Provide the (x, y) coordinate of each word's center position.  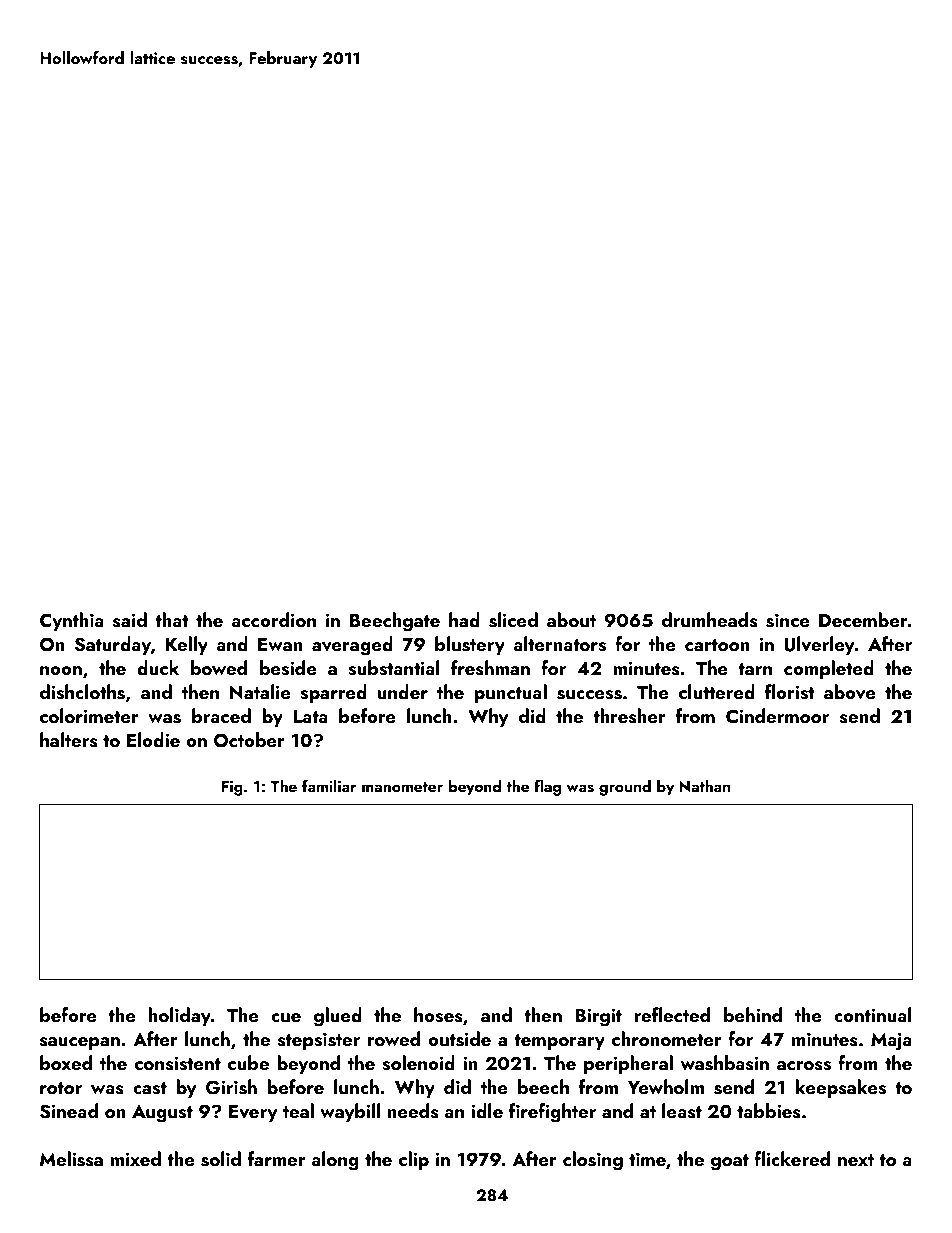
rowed (394, 1038)
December (863, 619)
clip (414, 1160)
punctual (510, 693)
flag (547, 787)
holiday (179, 1016)
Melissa (71, 1159)
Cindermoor (777, 716)
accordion (273, 619)
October (249, 740)
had (464, 619)
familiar (329, 785)
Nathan (704, 785)
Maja (891, 1041)
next (856, 1160)
